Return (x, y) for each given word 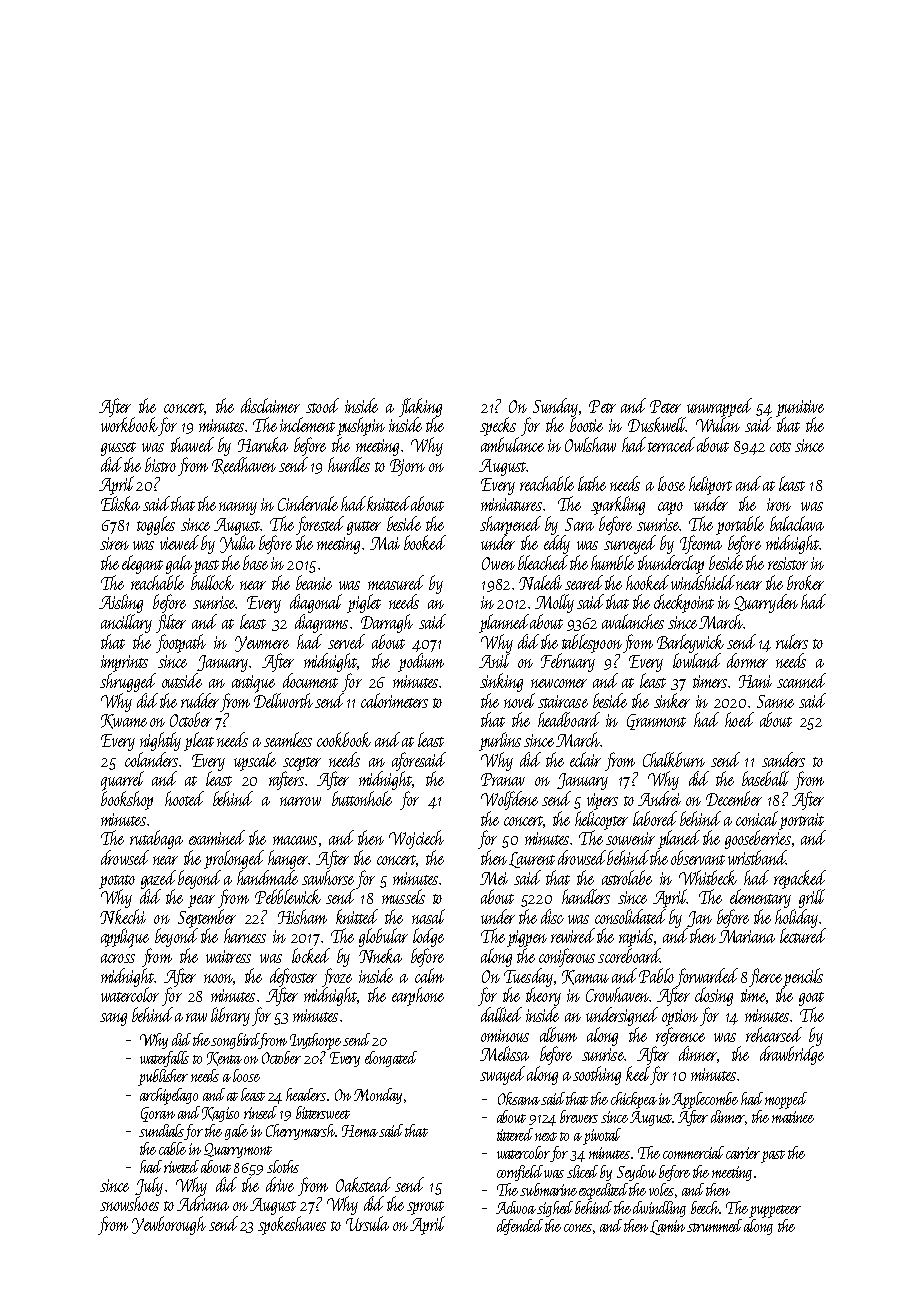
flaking (420, 407)
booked (425, 542)
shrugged (128, 682)
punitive (800, 409)
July (149, 1186)
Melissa (504, 1053)
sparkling (618, 505)
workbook (129, 424)
